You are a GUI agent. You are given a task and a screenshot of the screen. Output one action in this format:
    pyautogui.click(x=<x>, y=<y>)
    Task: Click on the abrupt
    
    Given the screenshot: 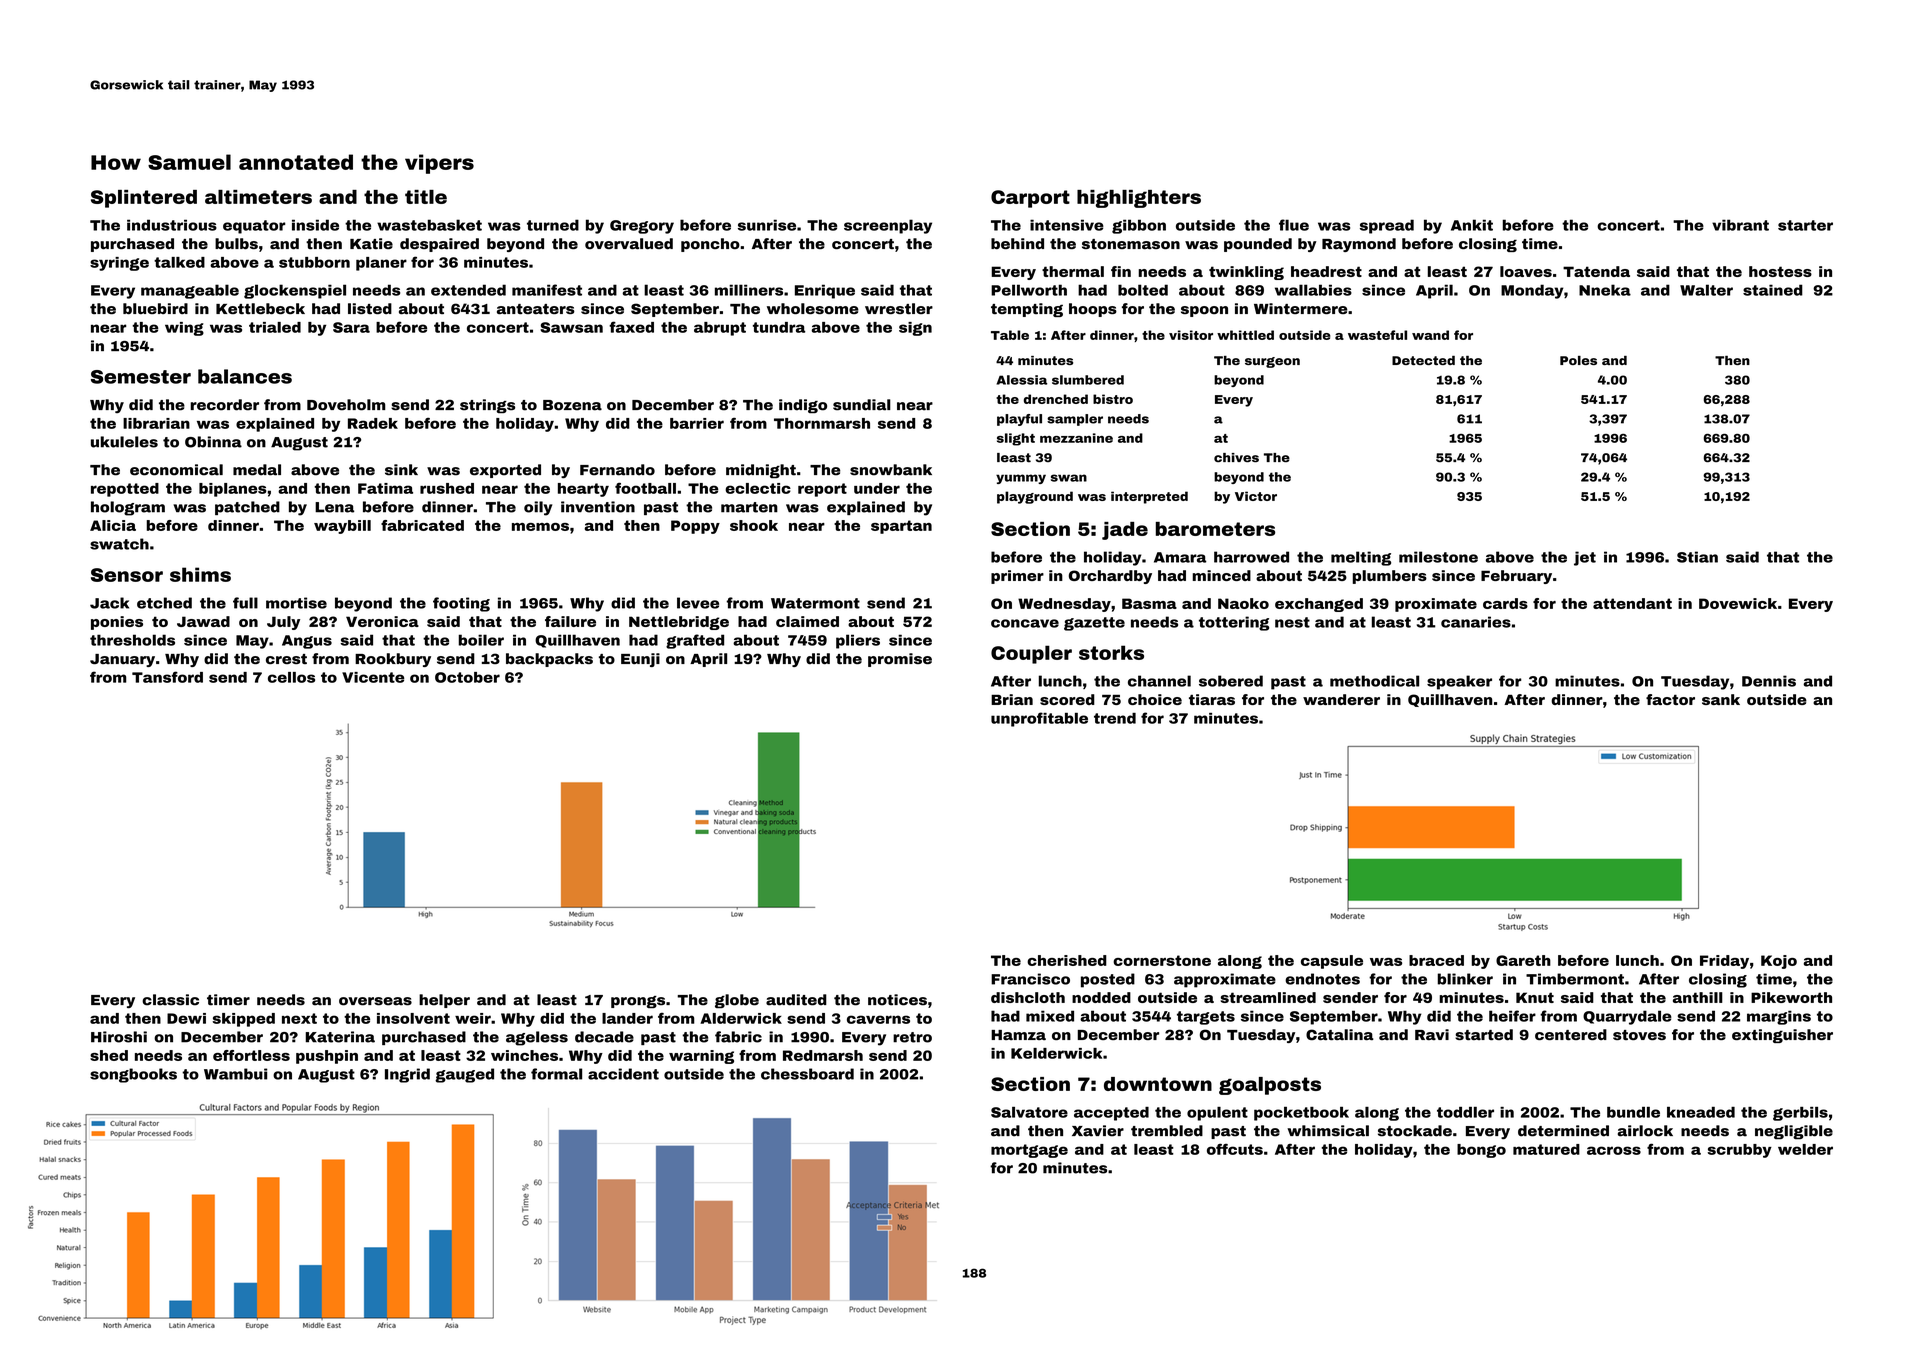 What is the action you would take?
    pyautogui.click(x=720, y=329)
